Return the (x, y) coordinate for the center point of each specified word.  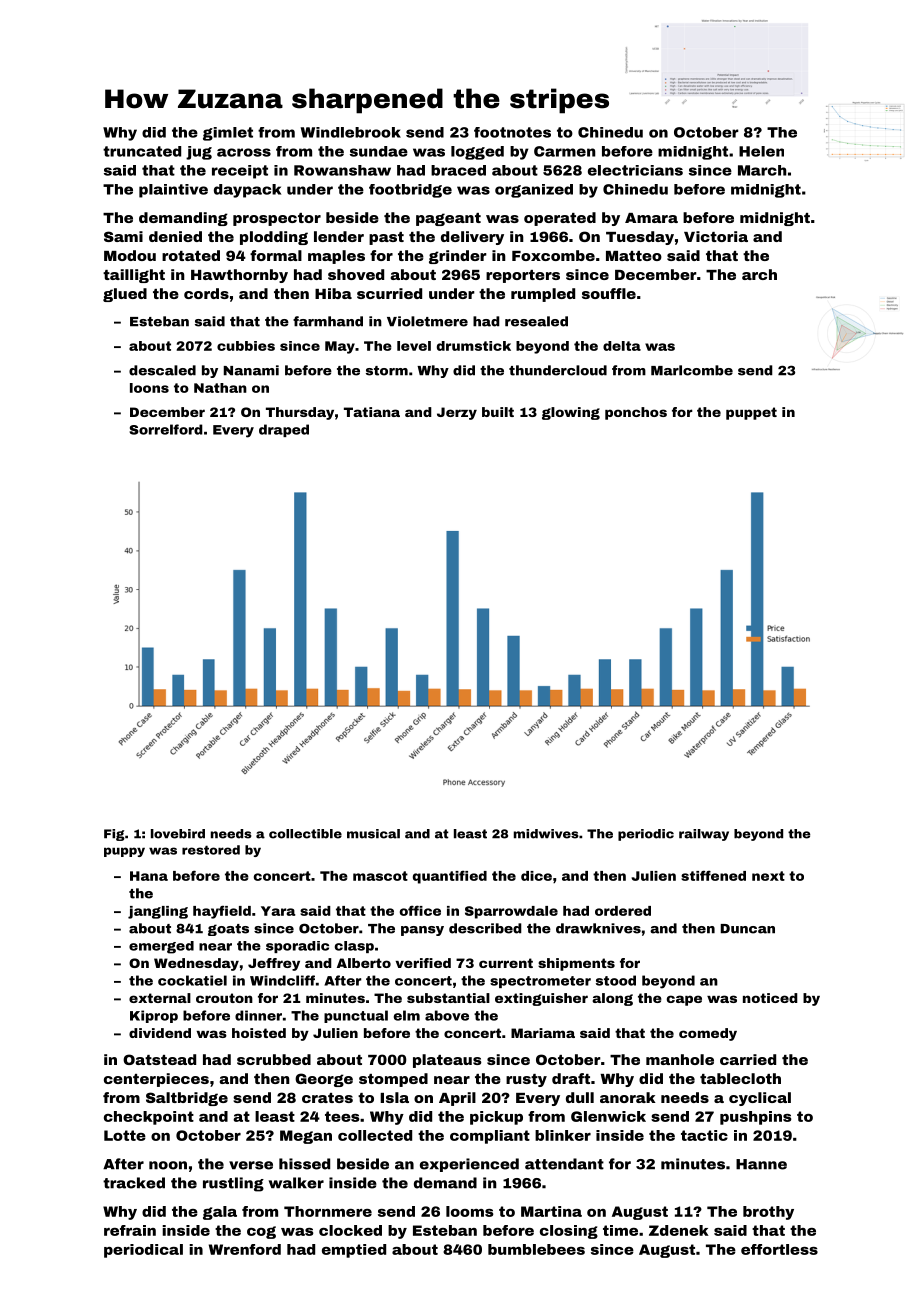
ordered (623, 911)
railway (704, 835)
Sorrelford (166, 429)
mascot (380, 876)
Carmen (565, 151)
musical (373, 834)
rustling (233, 1184)
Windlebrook (351, 132)
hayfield (222, 912)
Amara (651, 218)
